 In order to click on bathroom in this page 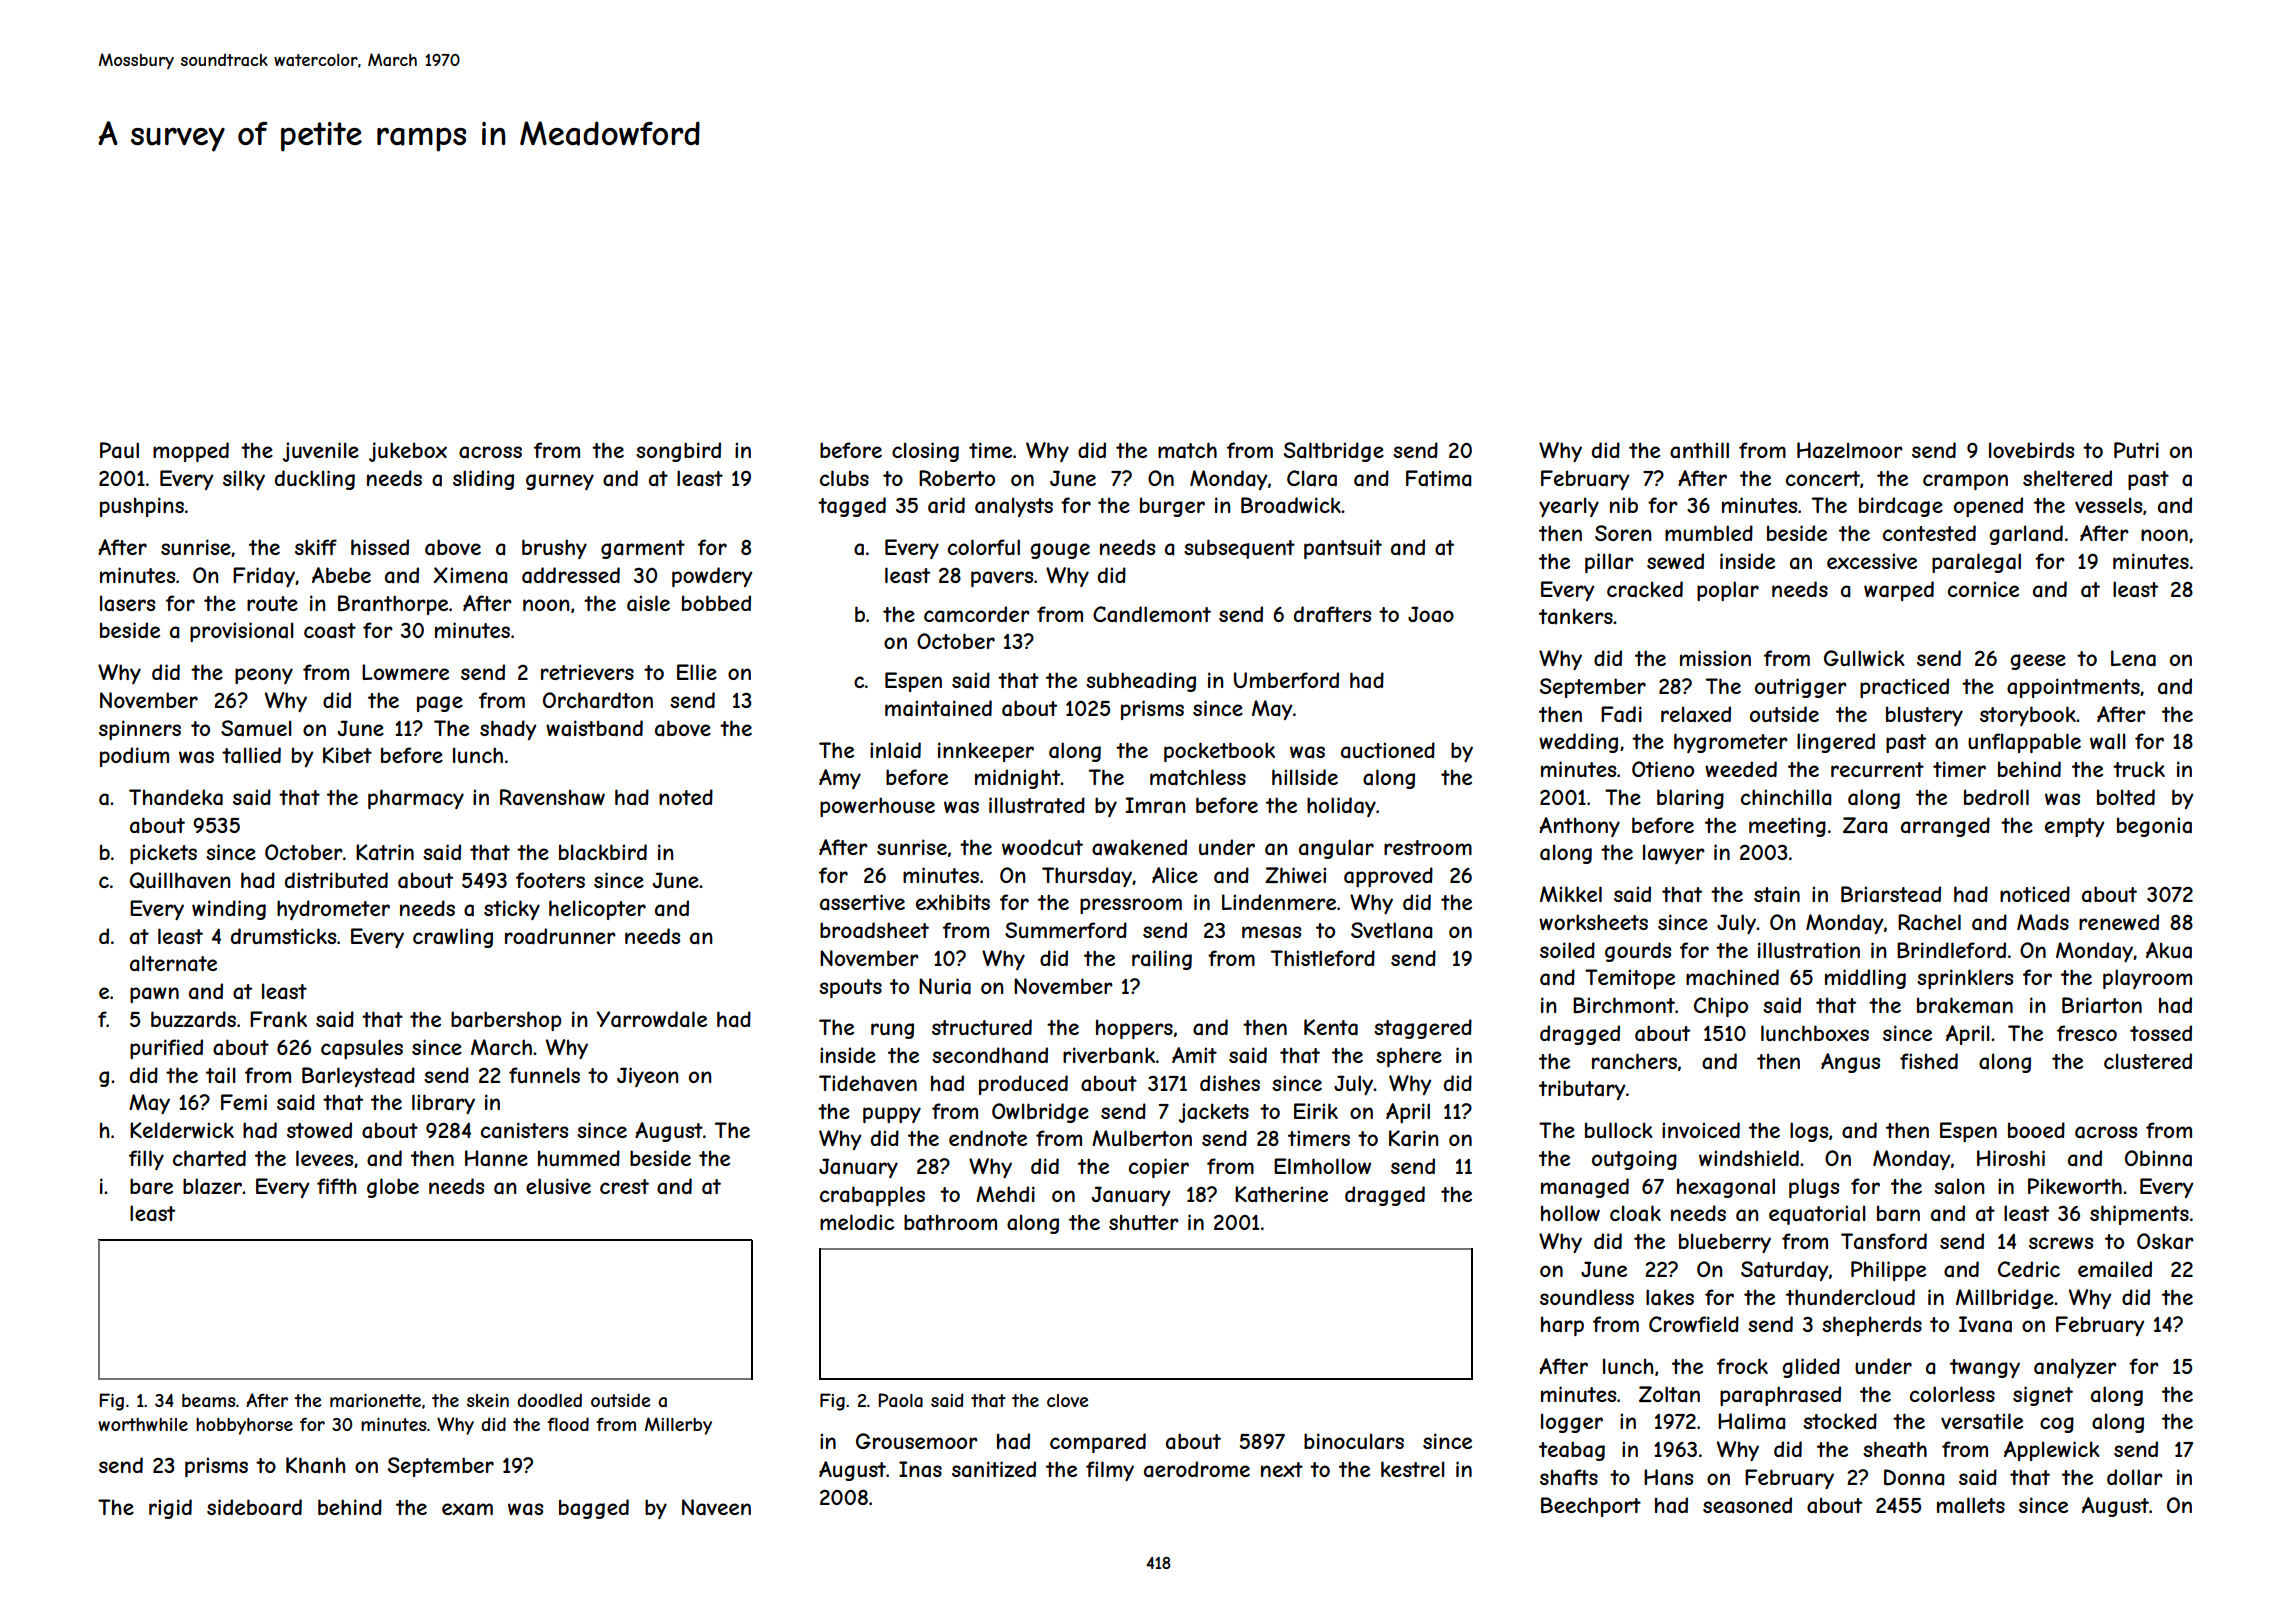, I will do `click(950, 1222)`.
